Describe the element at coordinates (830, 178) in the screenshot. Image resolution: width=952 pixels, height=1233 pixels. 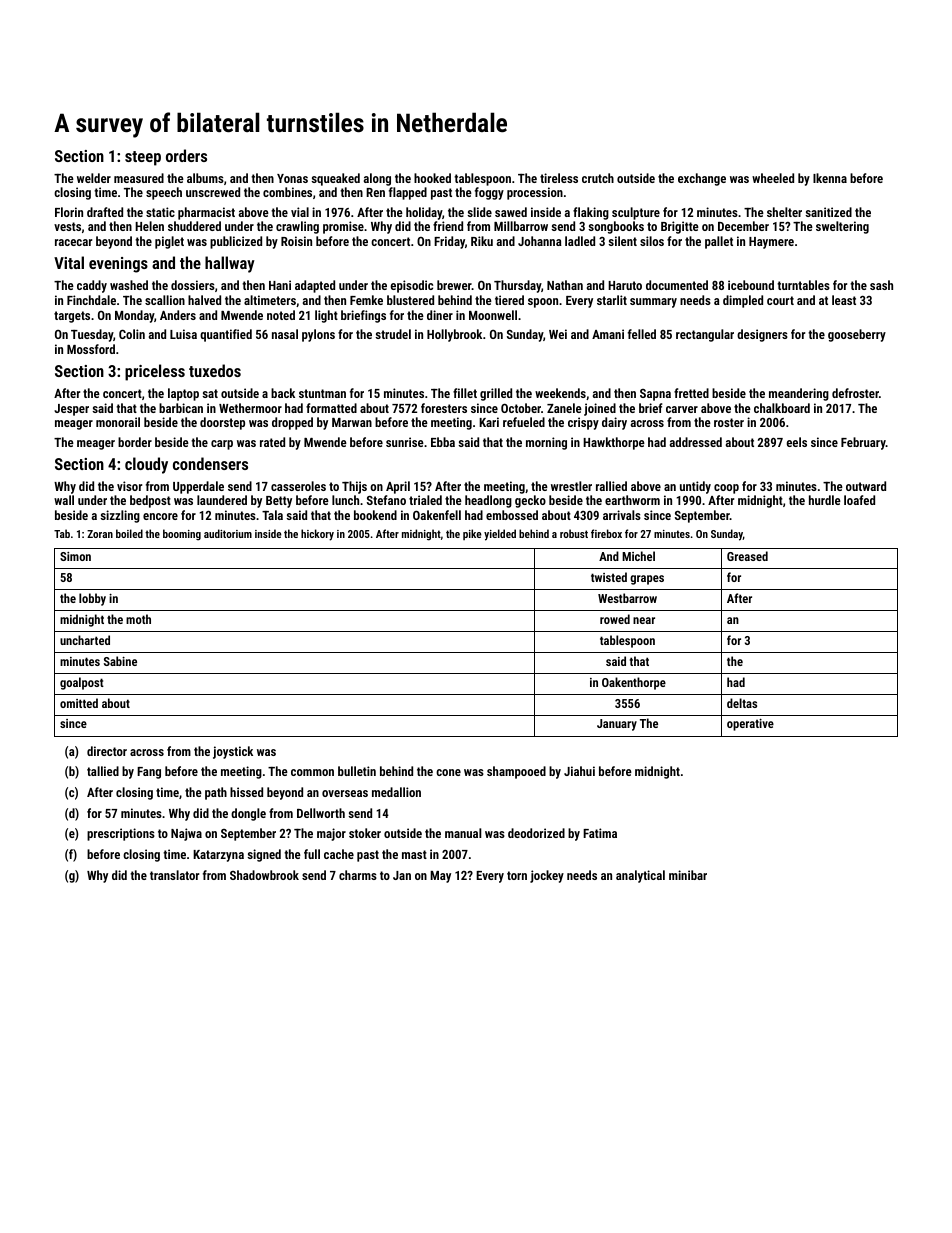
I see `Ikenna` at that location.
